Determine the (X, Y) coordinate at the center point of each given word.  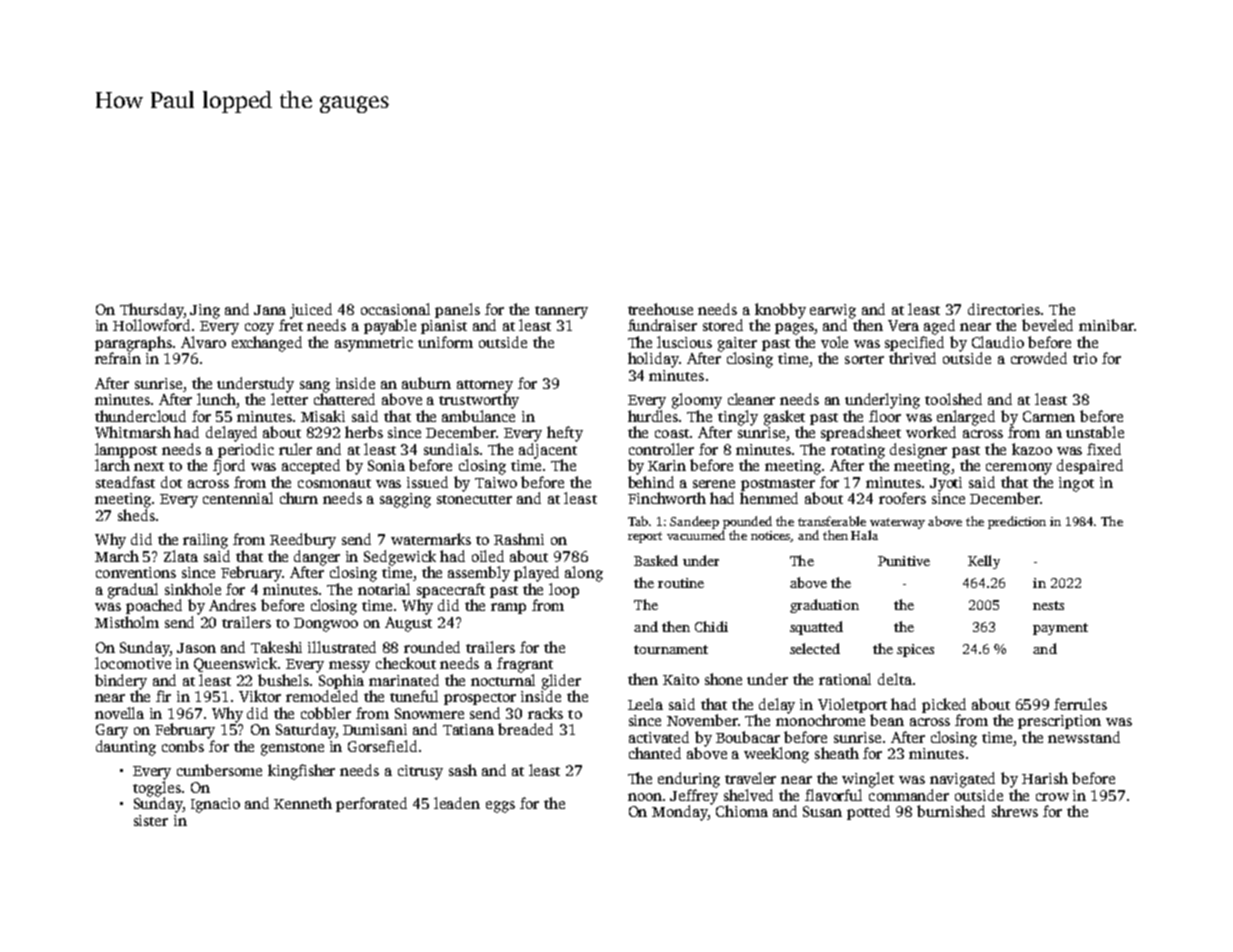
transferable (832, 521)
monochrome (820, 720)
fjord (229, 467)
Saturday (305, 731)
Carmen (1049, 416)
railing (205, 541)
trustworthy (479, 401)
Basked (656, 560)
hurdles (653, 416)
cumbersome (219, 770)
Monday (679, 813)
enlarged (966, 418)
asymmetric (374, 344)
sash (463, 770)
